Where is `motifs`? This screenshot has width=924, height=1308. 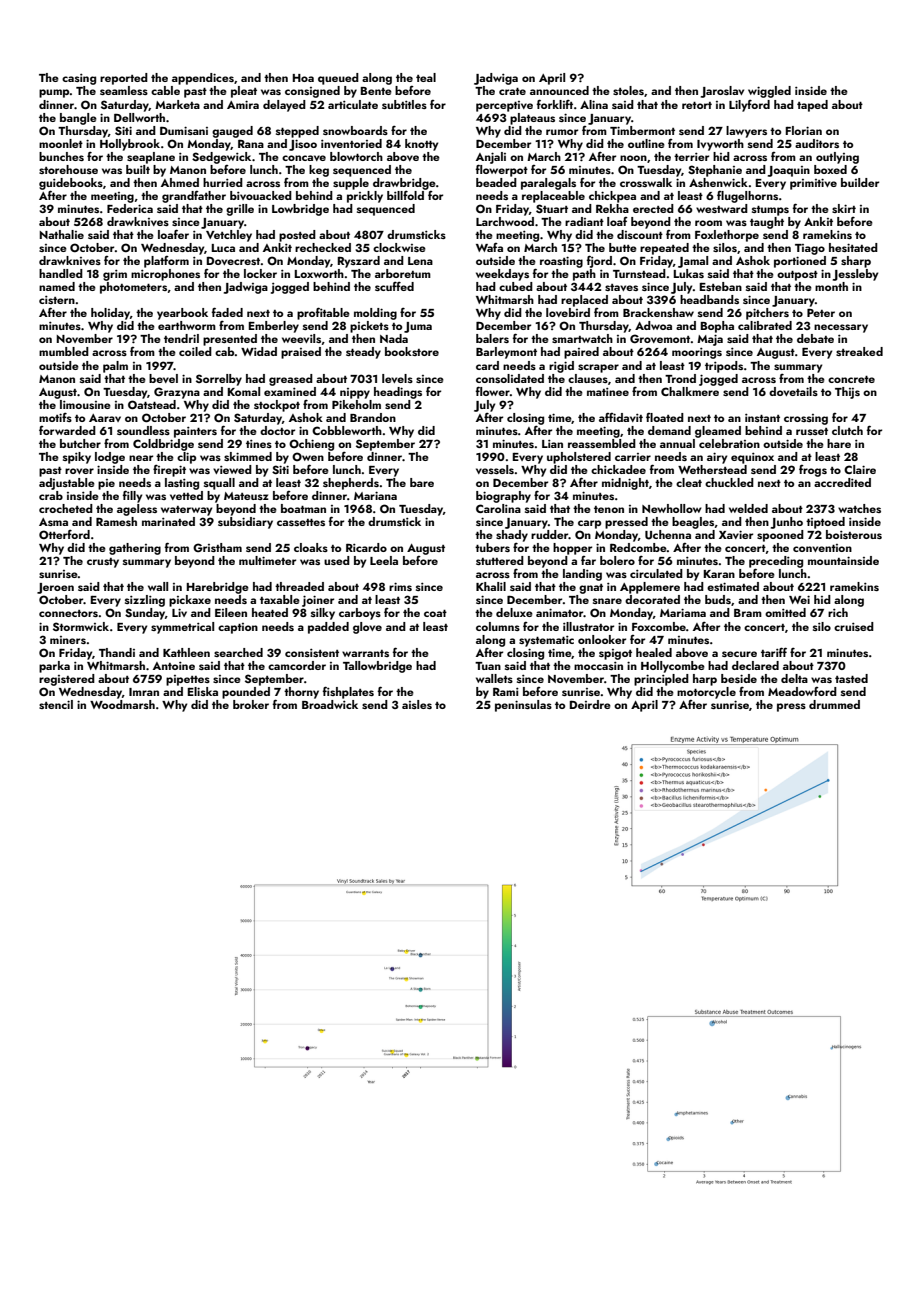 motifs is located at coordinates (55, 417).
